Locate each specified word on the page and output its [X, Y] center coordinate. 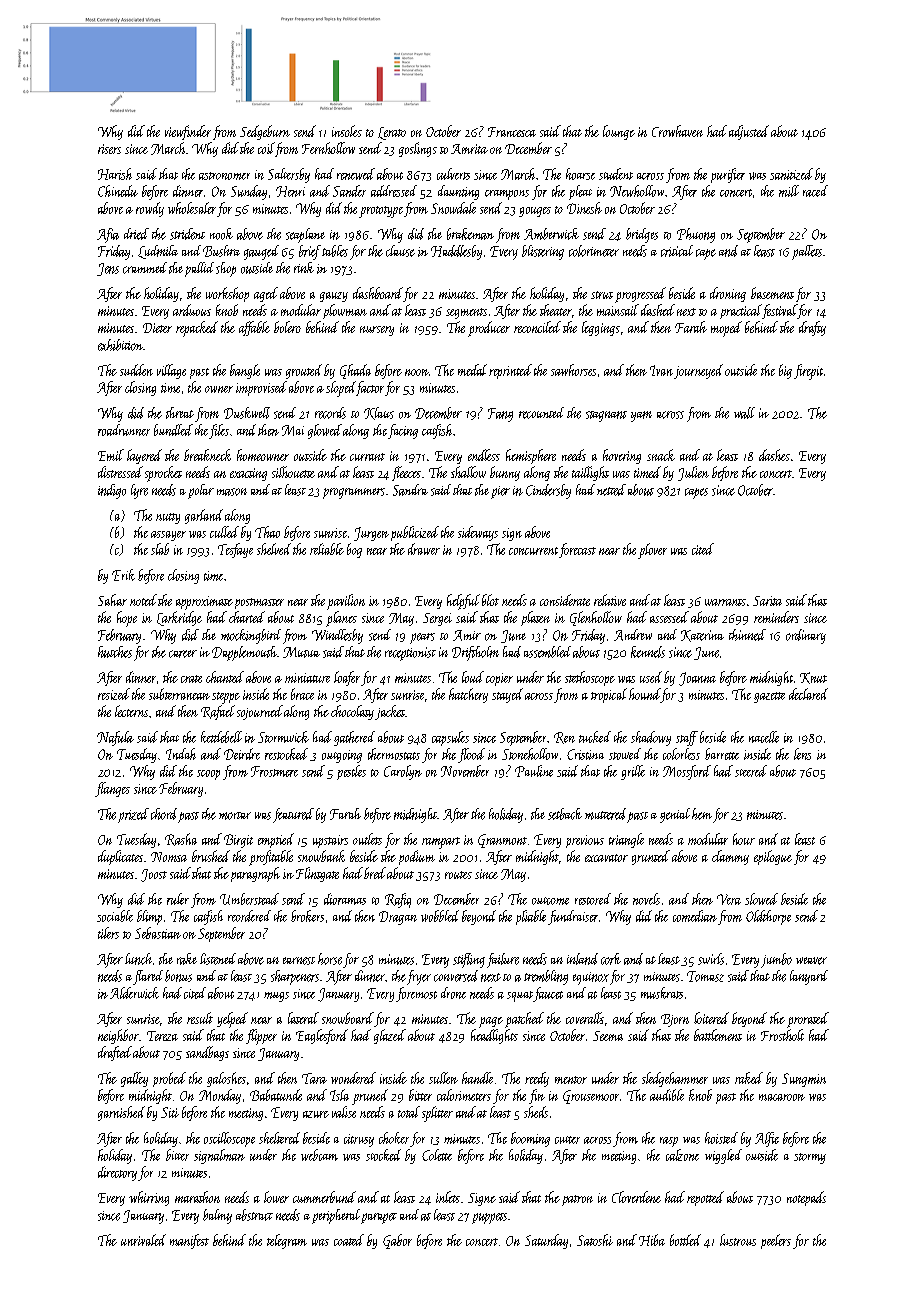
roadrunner [124, 430]
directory [117, 1173]
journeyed [698, 371]
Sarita [767, 601]
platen [535, 618]
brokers [307, 916]
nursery [377, 331]
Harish [115, 174]
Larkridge [179, 618]
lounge [619, 132]
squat [520, 996]
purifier [728, 175]
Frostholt [782, 1035]
